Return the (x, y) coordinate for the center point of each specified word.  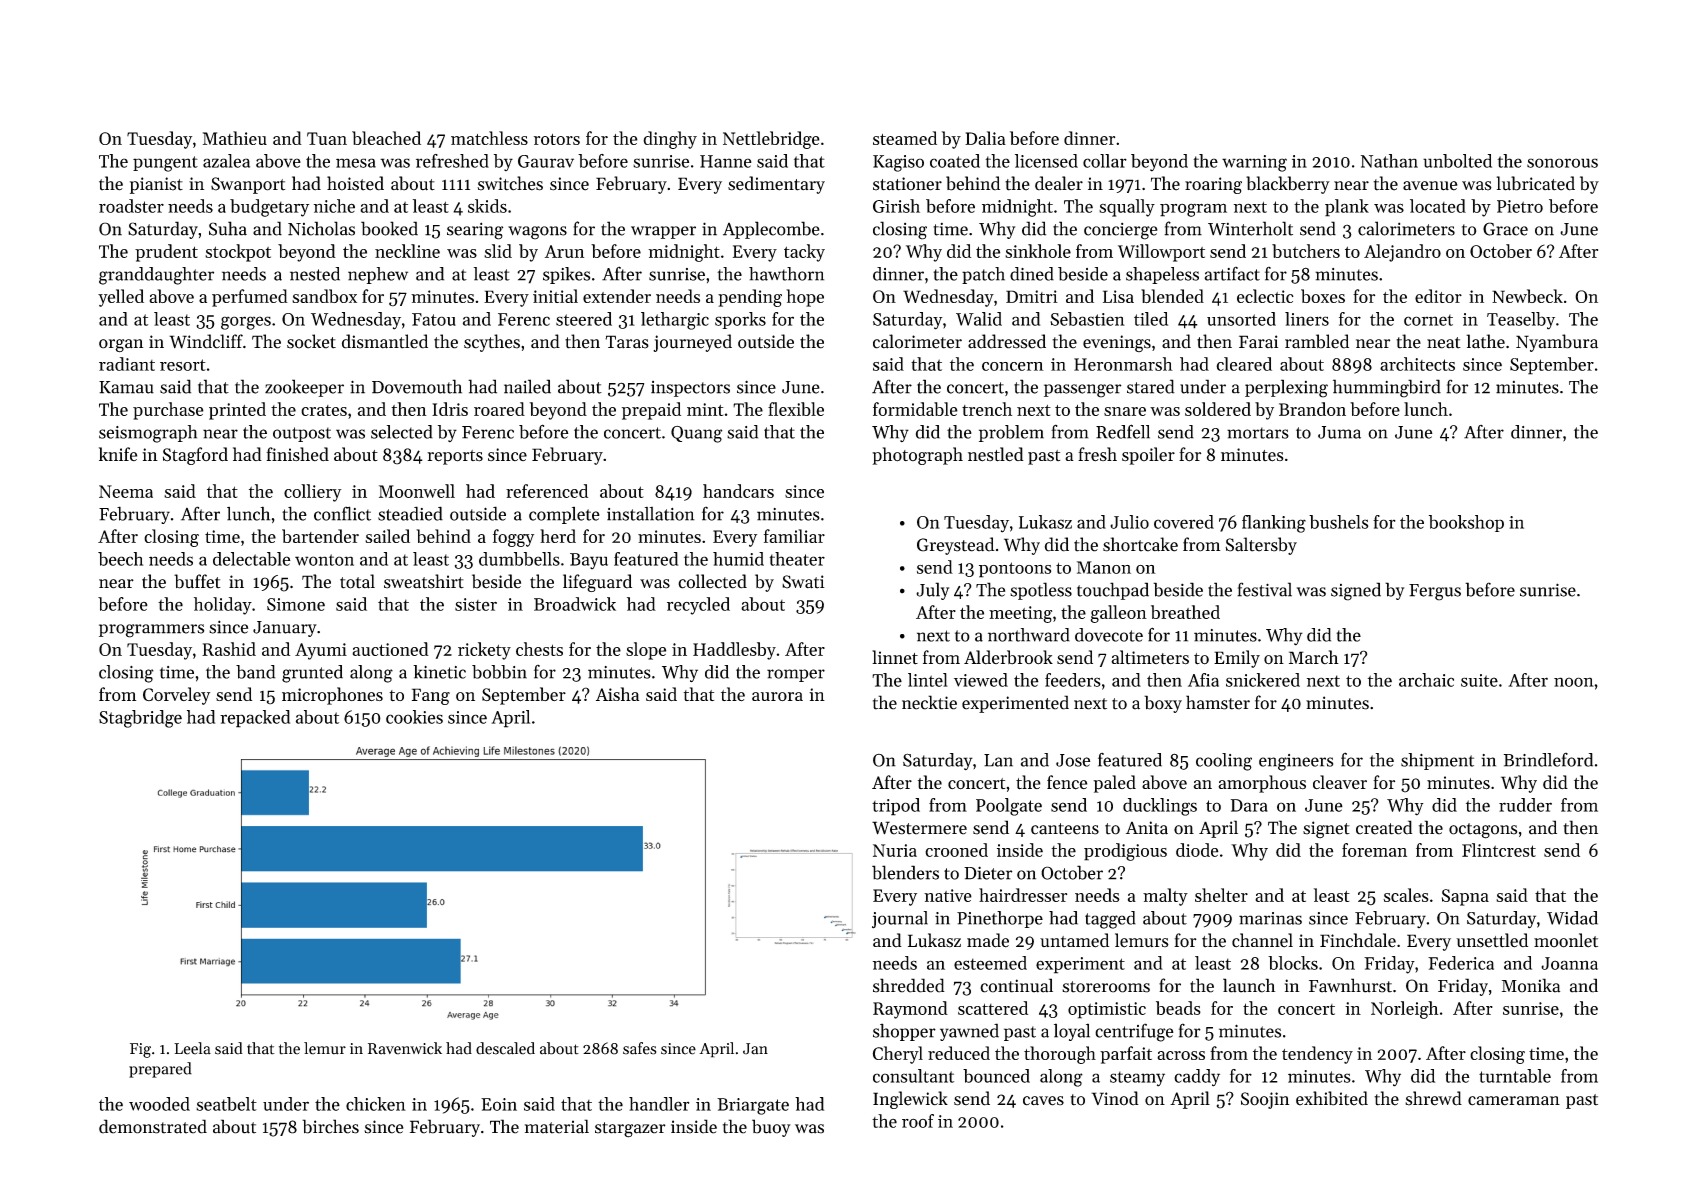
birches (330, 1126)
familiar (794, 536)
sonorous (1562, 163)
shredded (909, 985)
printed (237, 411)
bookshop (1466, 523)
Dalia (985, 138)
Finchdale (1358, 940)
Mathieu (235, 138)
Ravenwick (405, 1048)
